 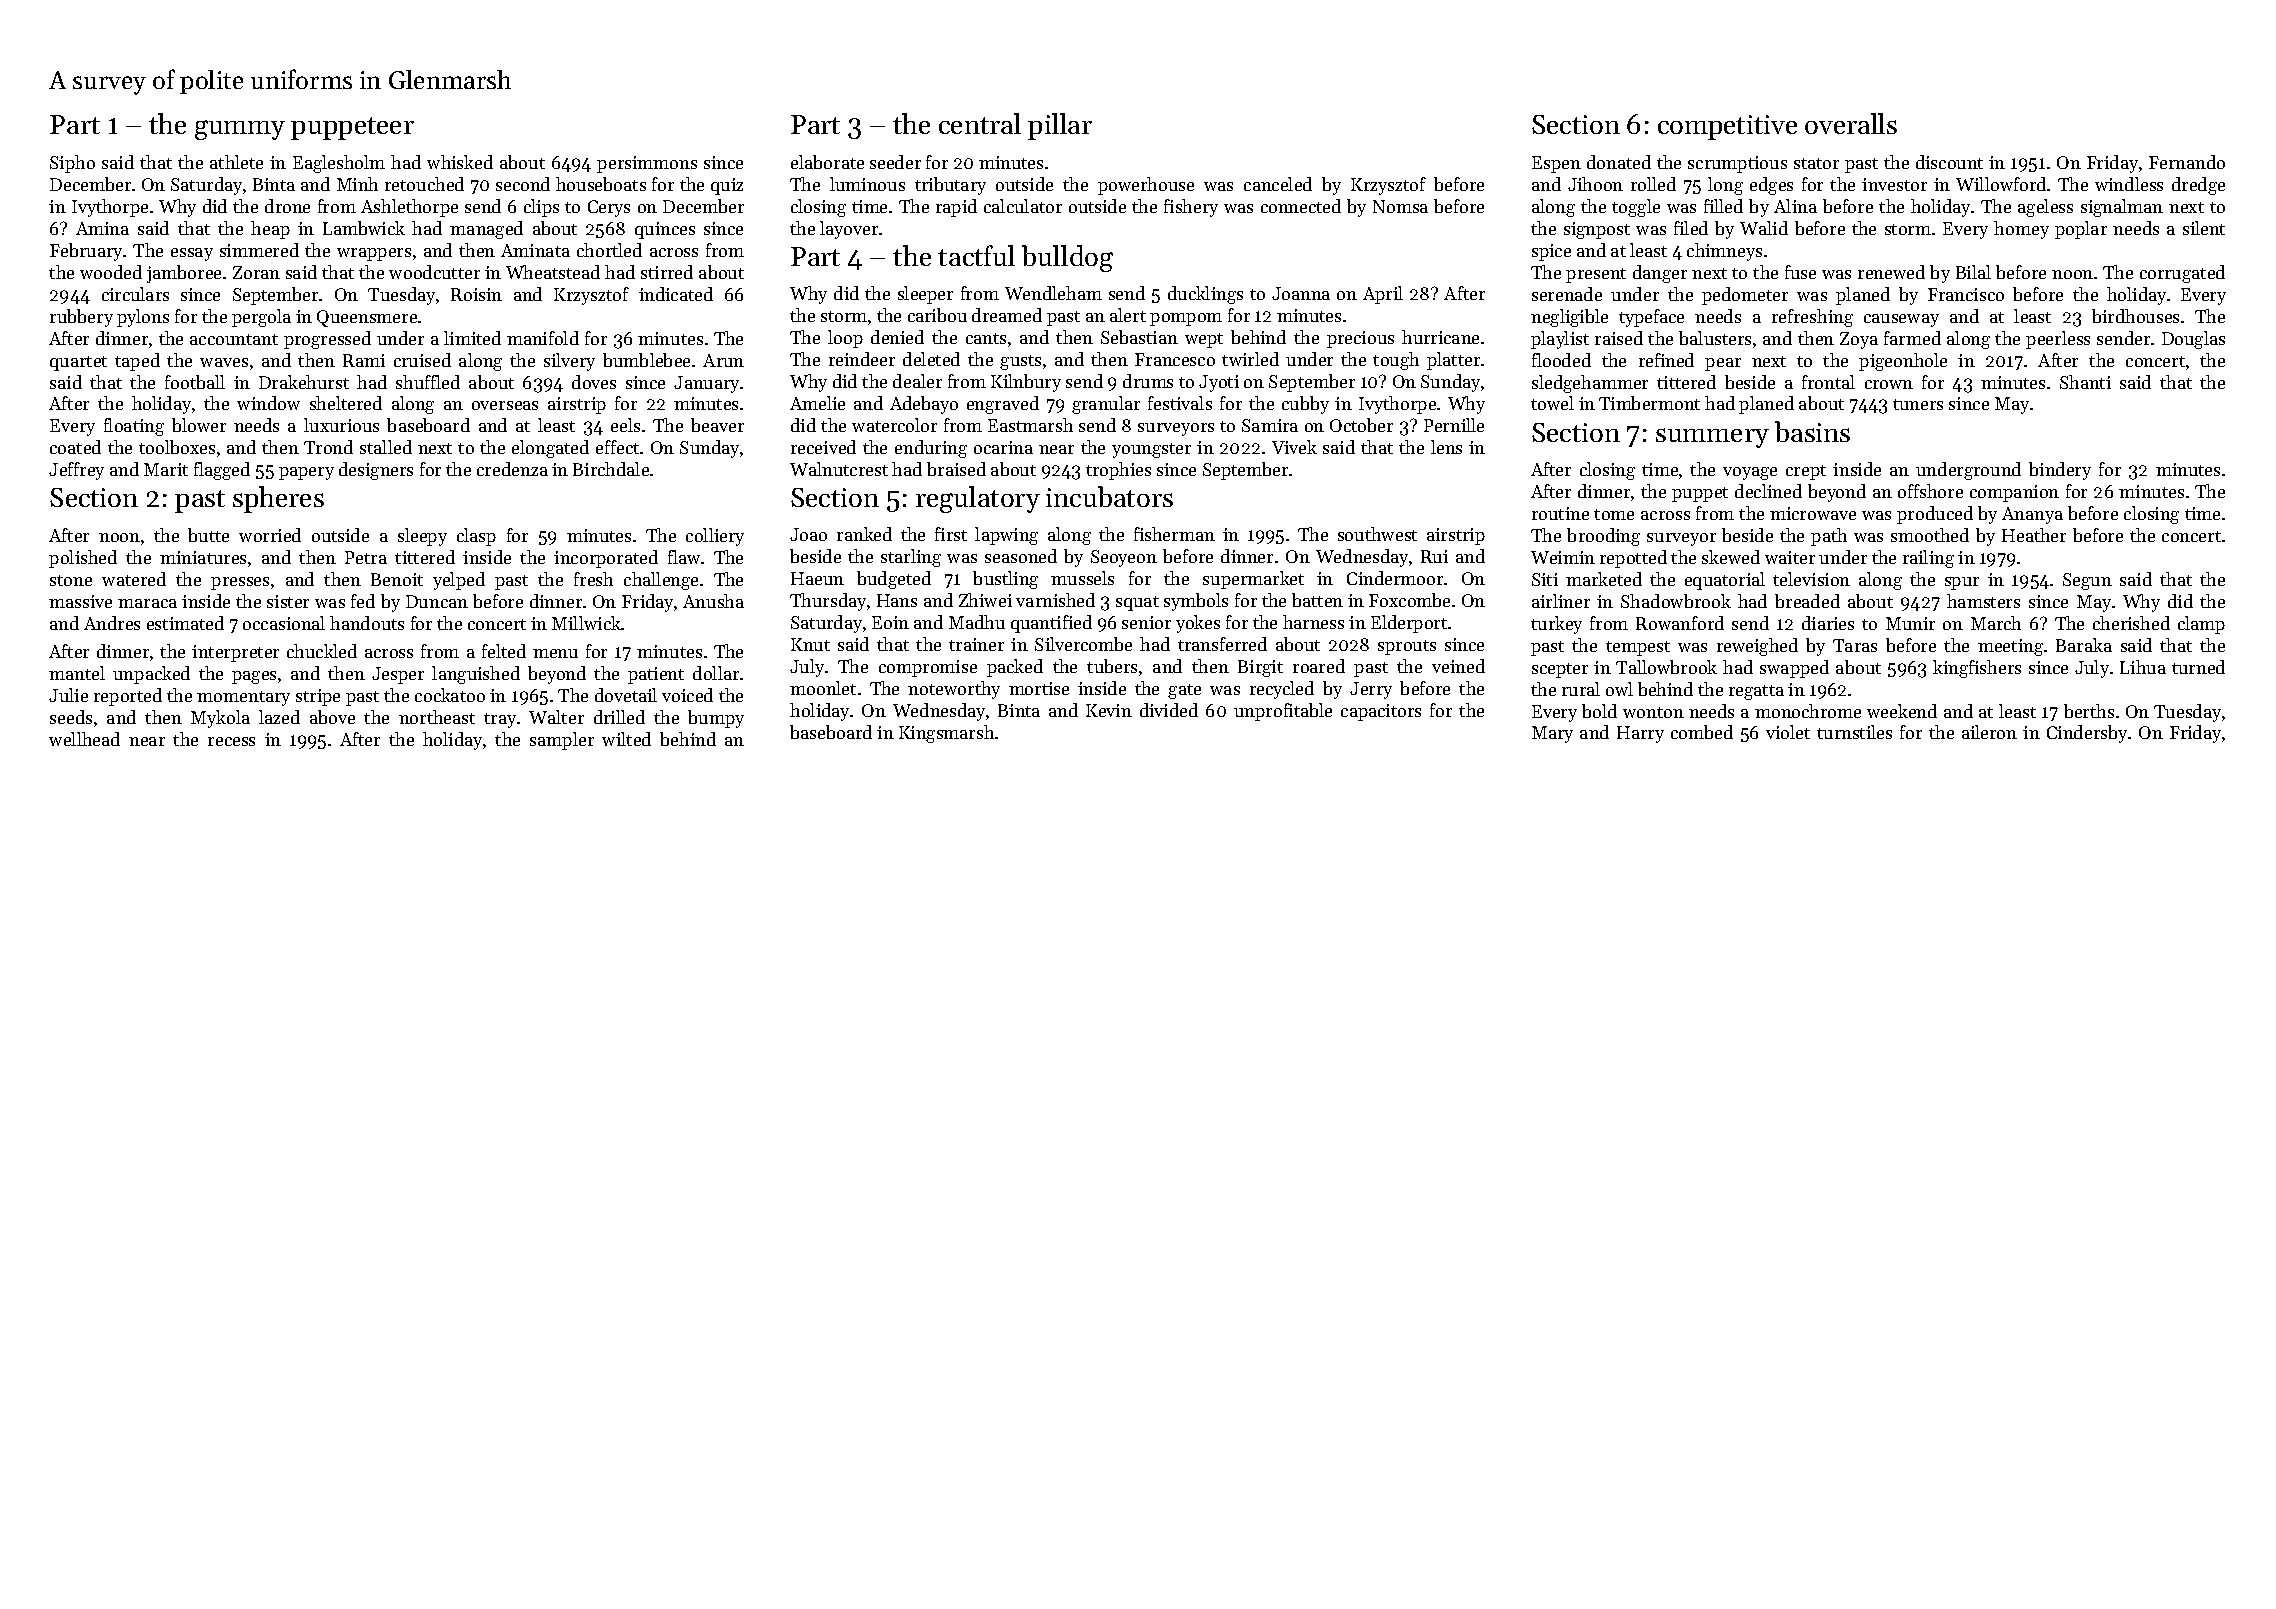 What do you see at coordinates (1278, 184) in the page?
I see `canceled` at bounding box center [1278, 184].
